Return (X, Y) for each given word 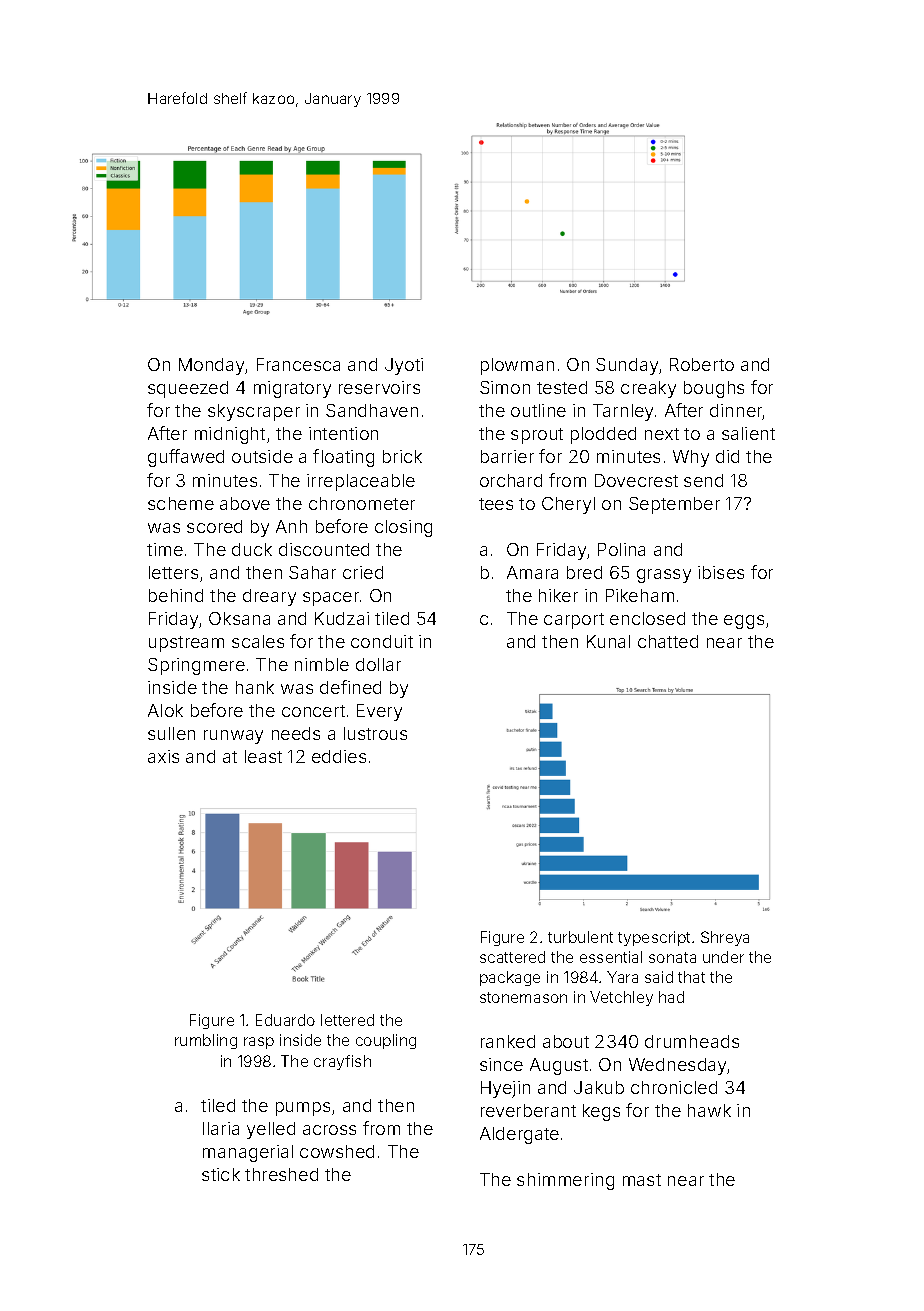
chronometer (362, 503)
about (566, 1041)
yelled (271, 1130)
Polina (621, 549)
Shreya (725, 938)
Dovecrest (636, 480)
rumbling (206, 1041)
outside (262, 456)
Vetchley (621, 998)
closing (403, 528)
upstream (186, 644)
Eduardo (285, 1020)
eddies (339, 756)
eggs (744, 622)
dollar (378, 664)
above (245, 503)
